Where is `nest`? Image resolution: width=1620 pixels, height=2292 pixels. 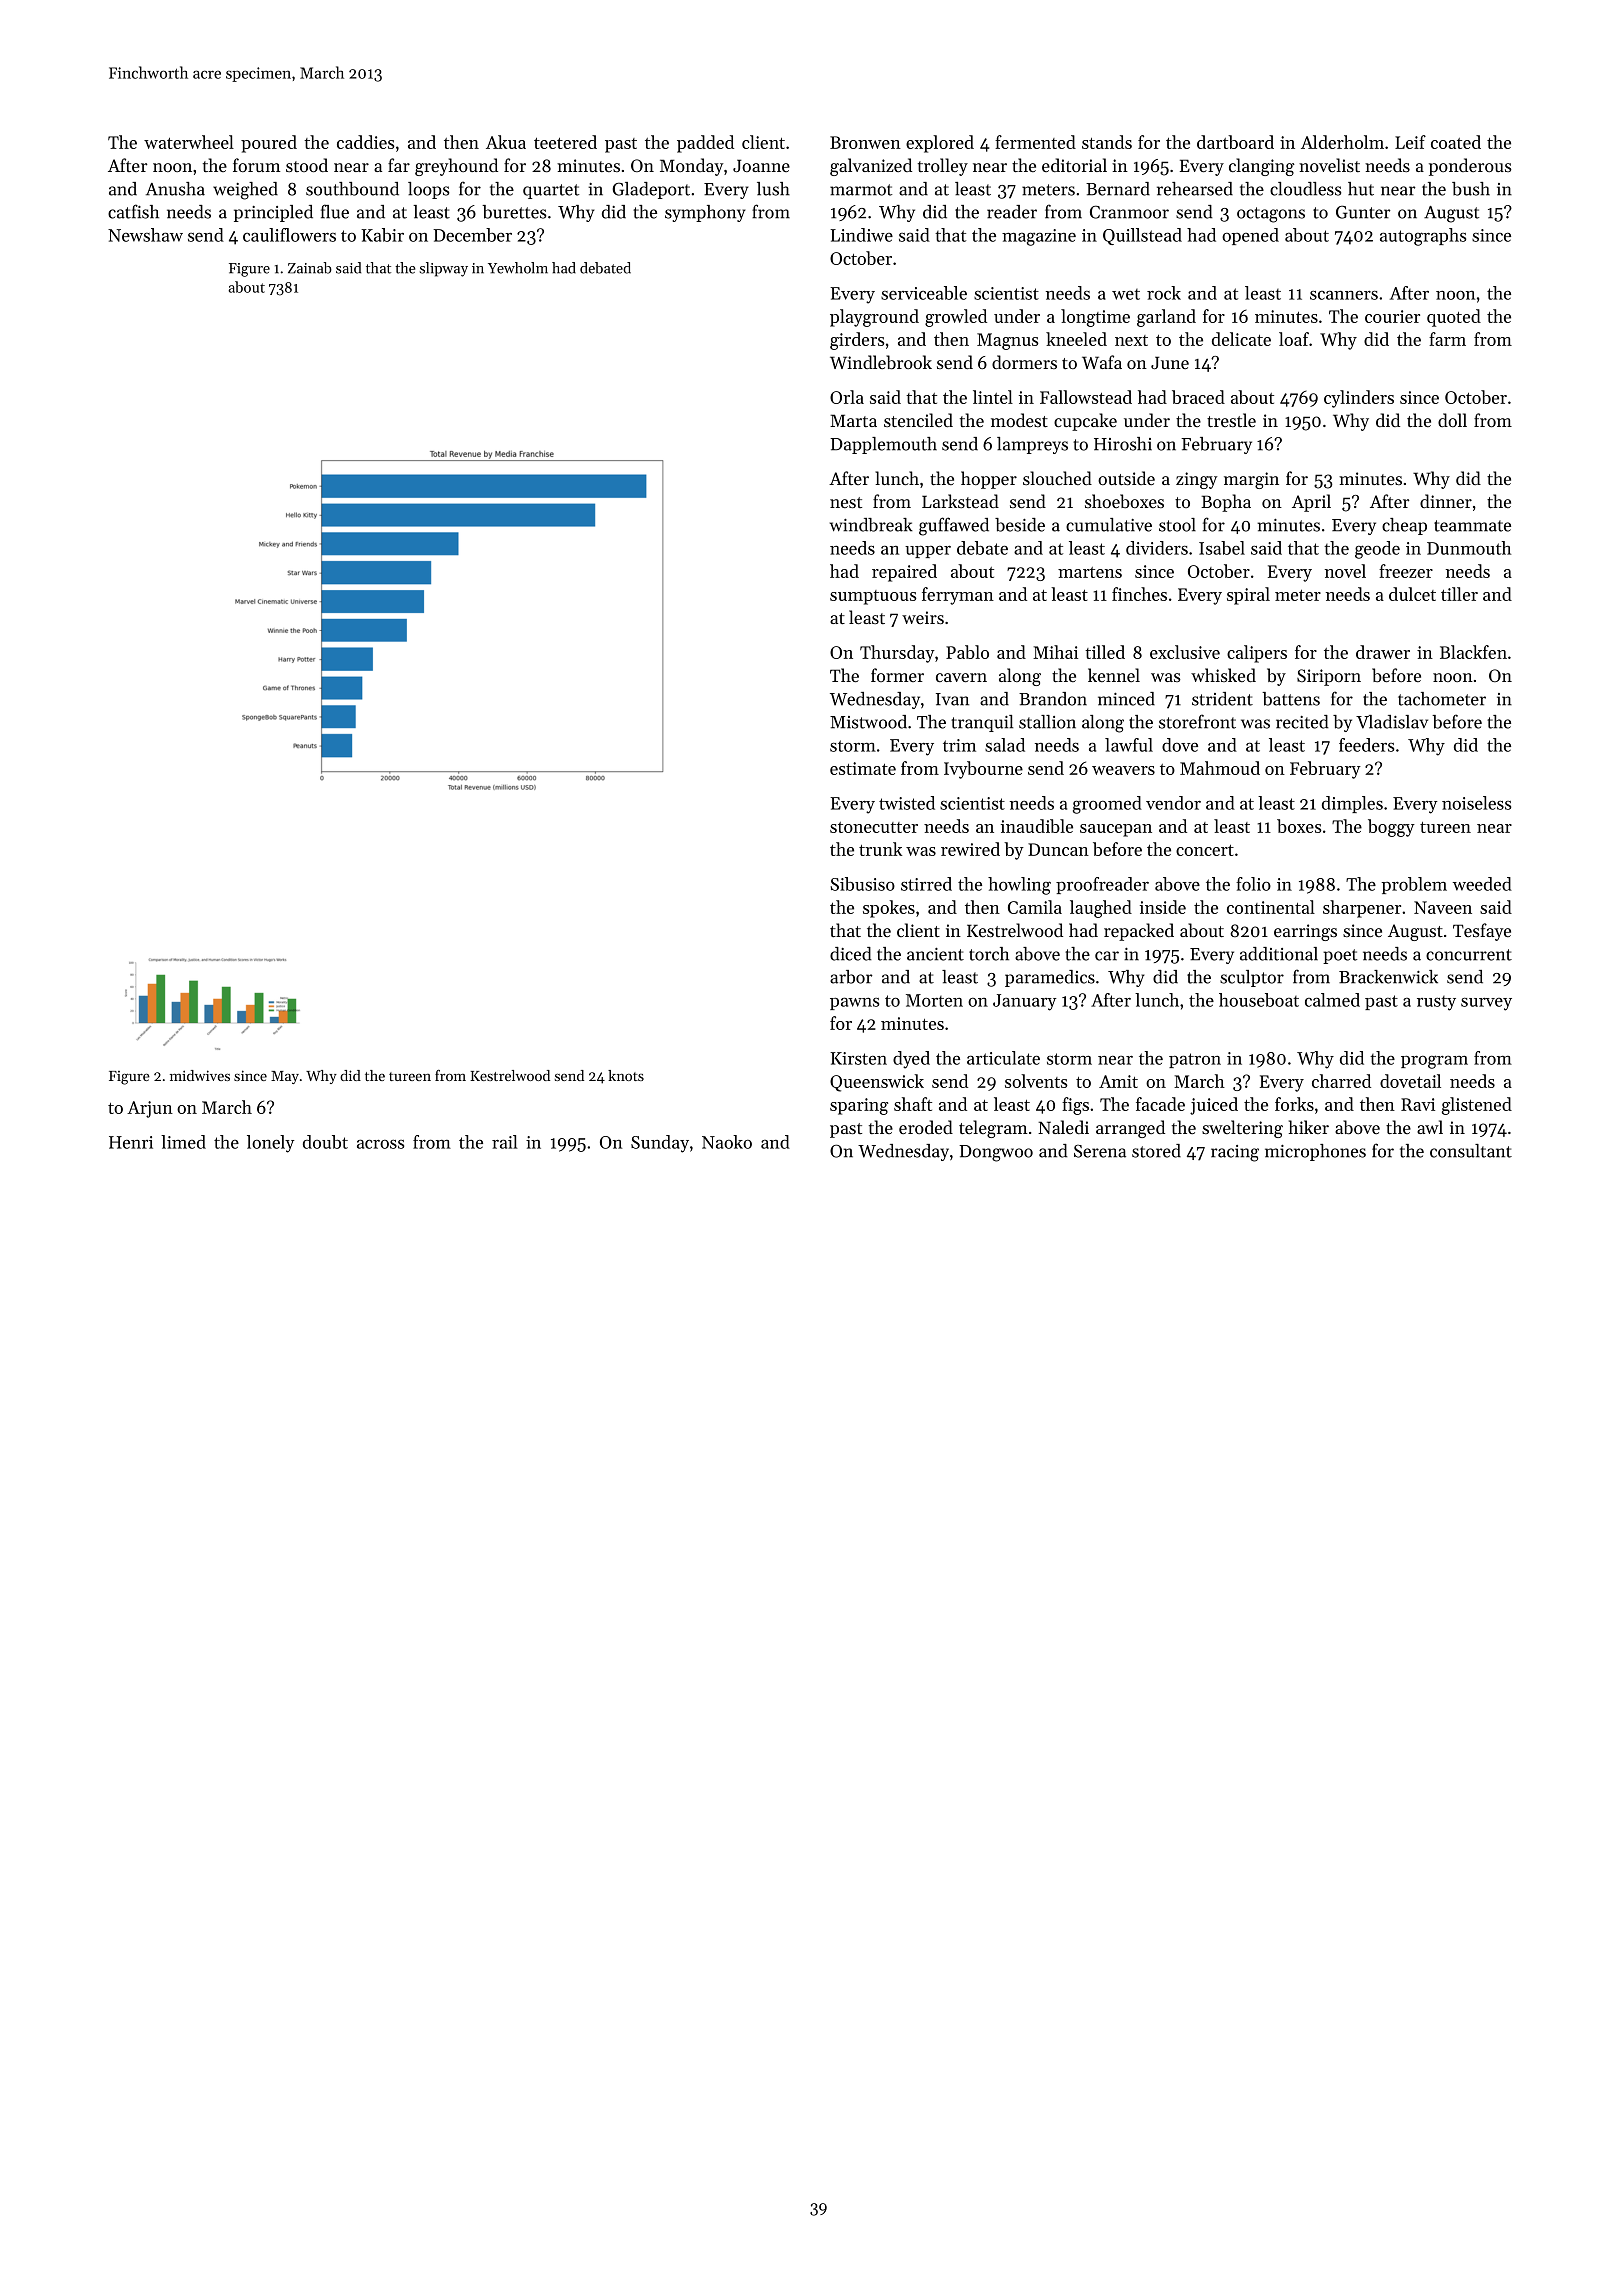
nest is located at coordinates (846, 502).
